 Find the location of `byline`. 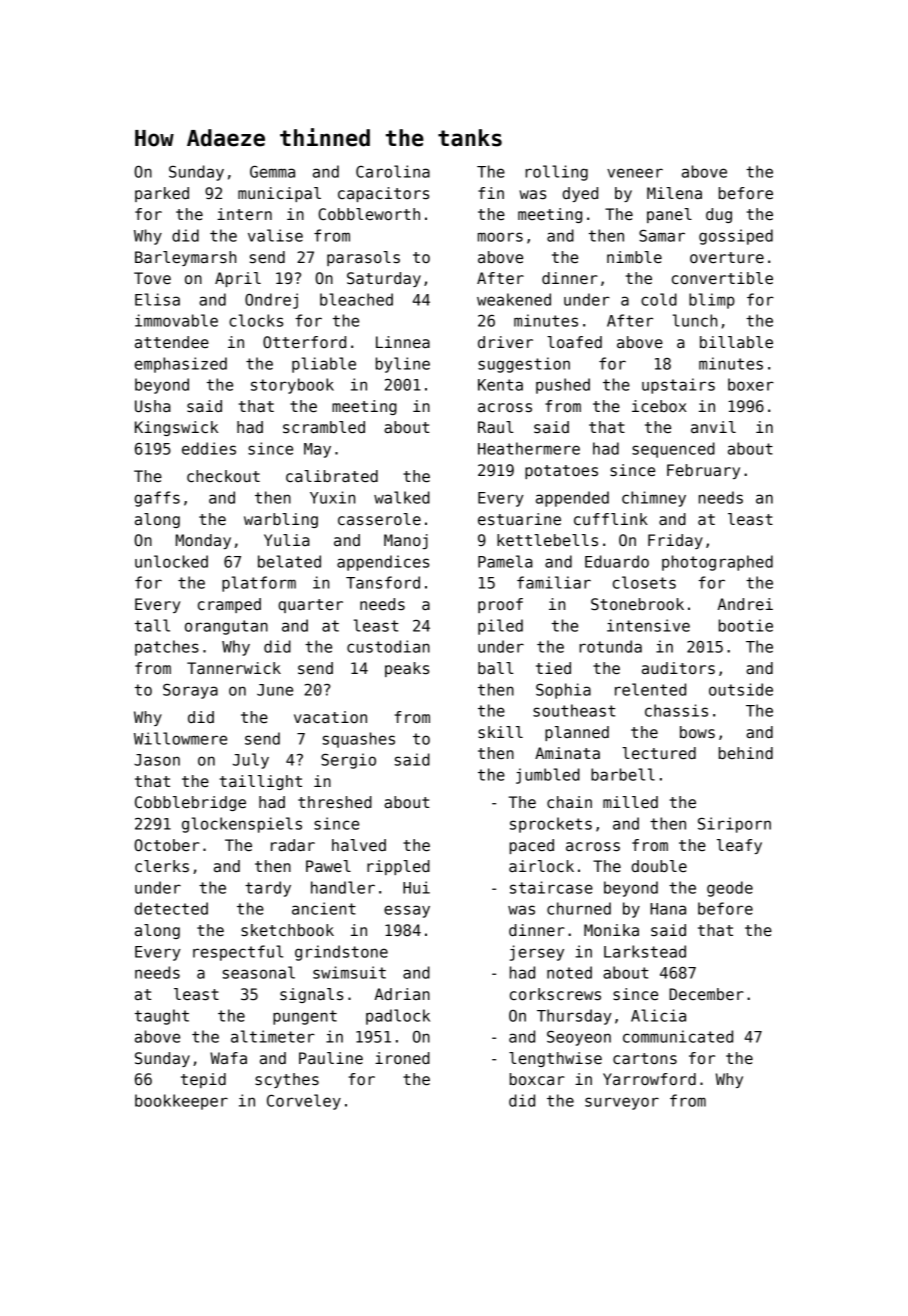

byline is located at coordinates (403, 365).
